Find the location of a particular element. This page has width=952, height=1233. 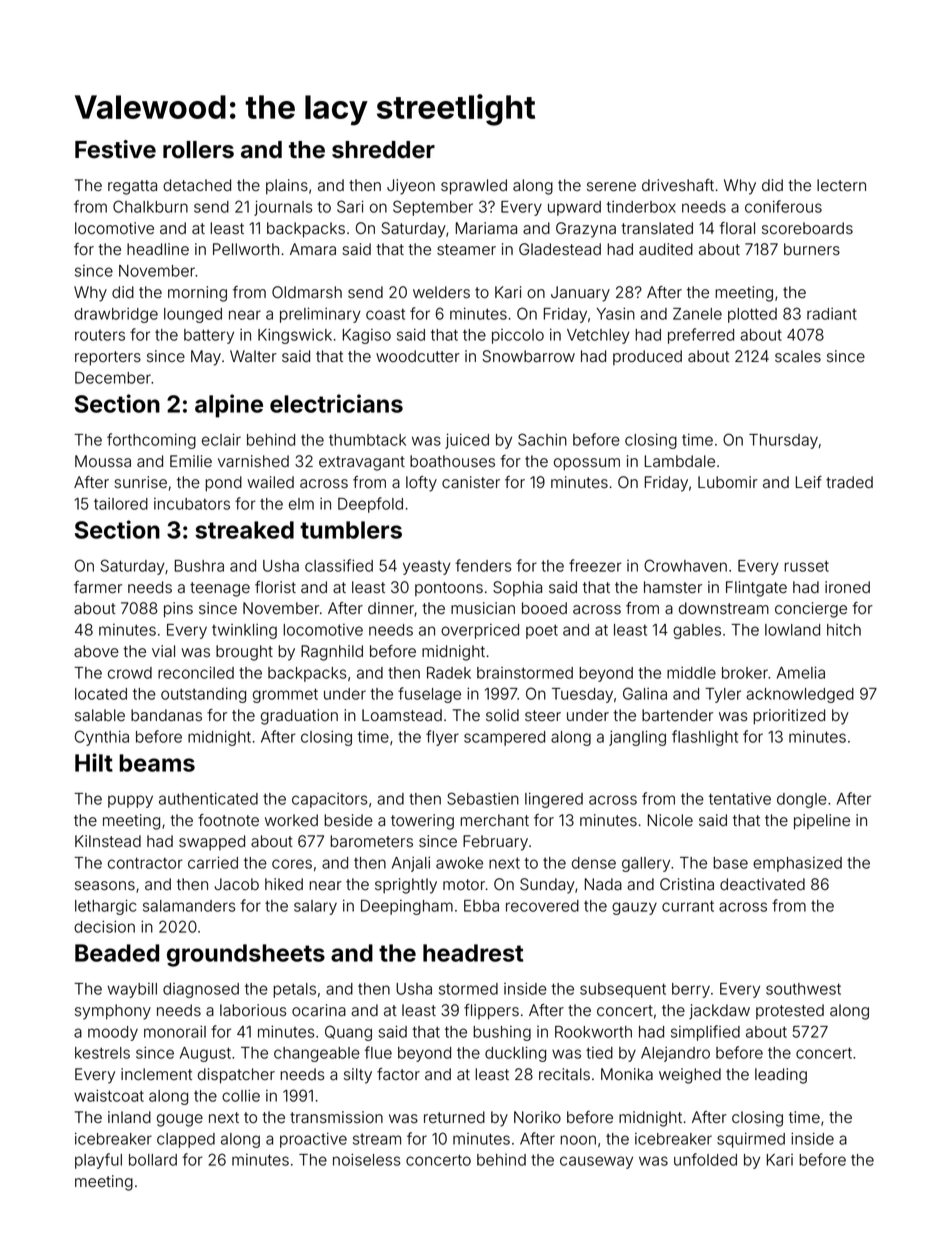

traded is located at coordinates (849, 482).
